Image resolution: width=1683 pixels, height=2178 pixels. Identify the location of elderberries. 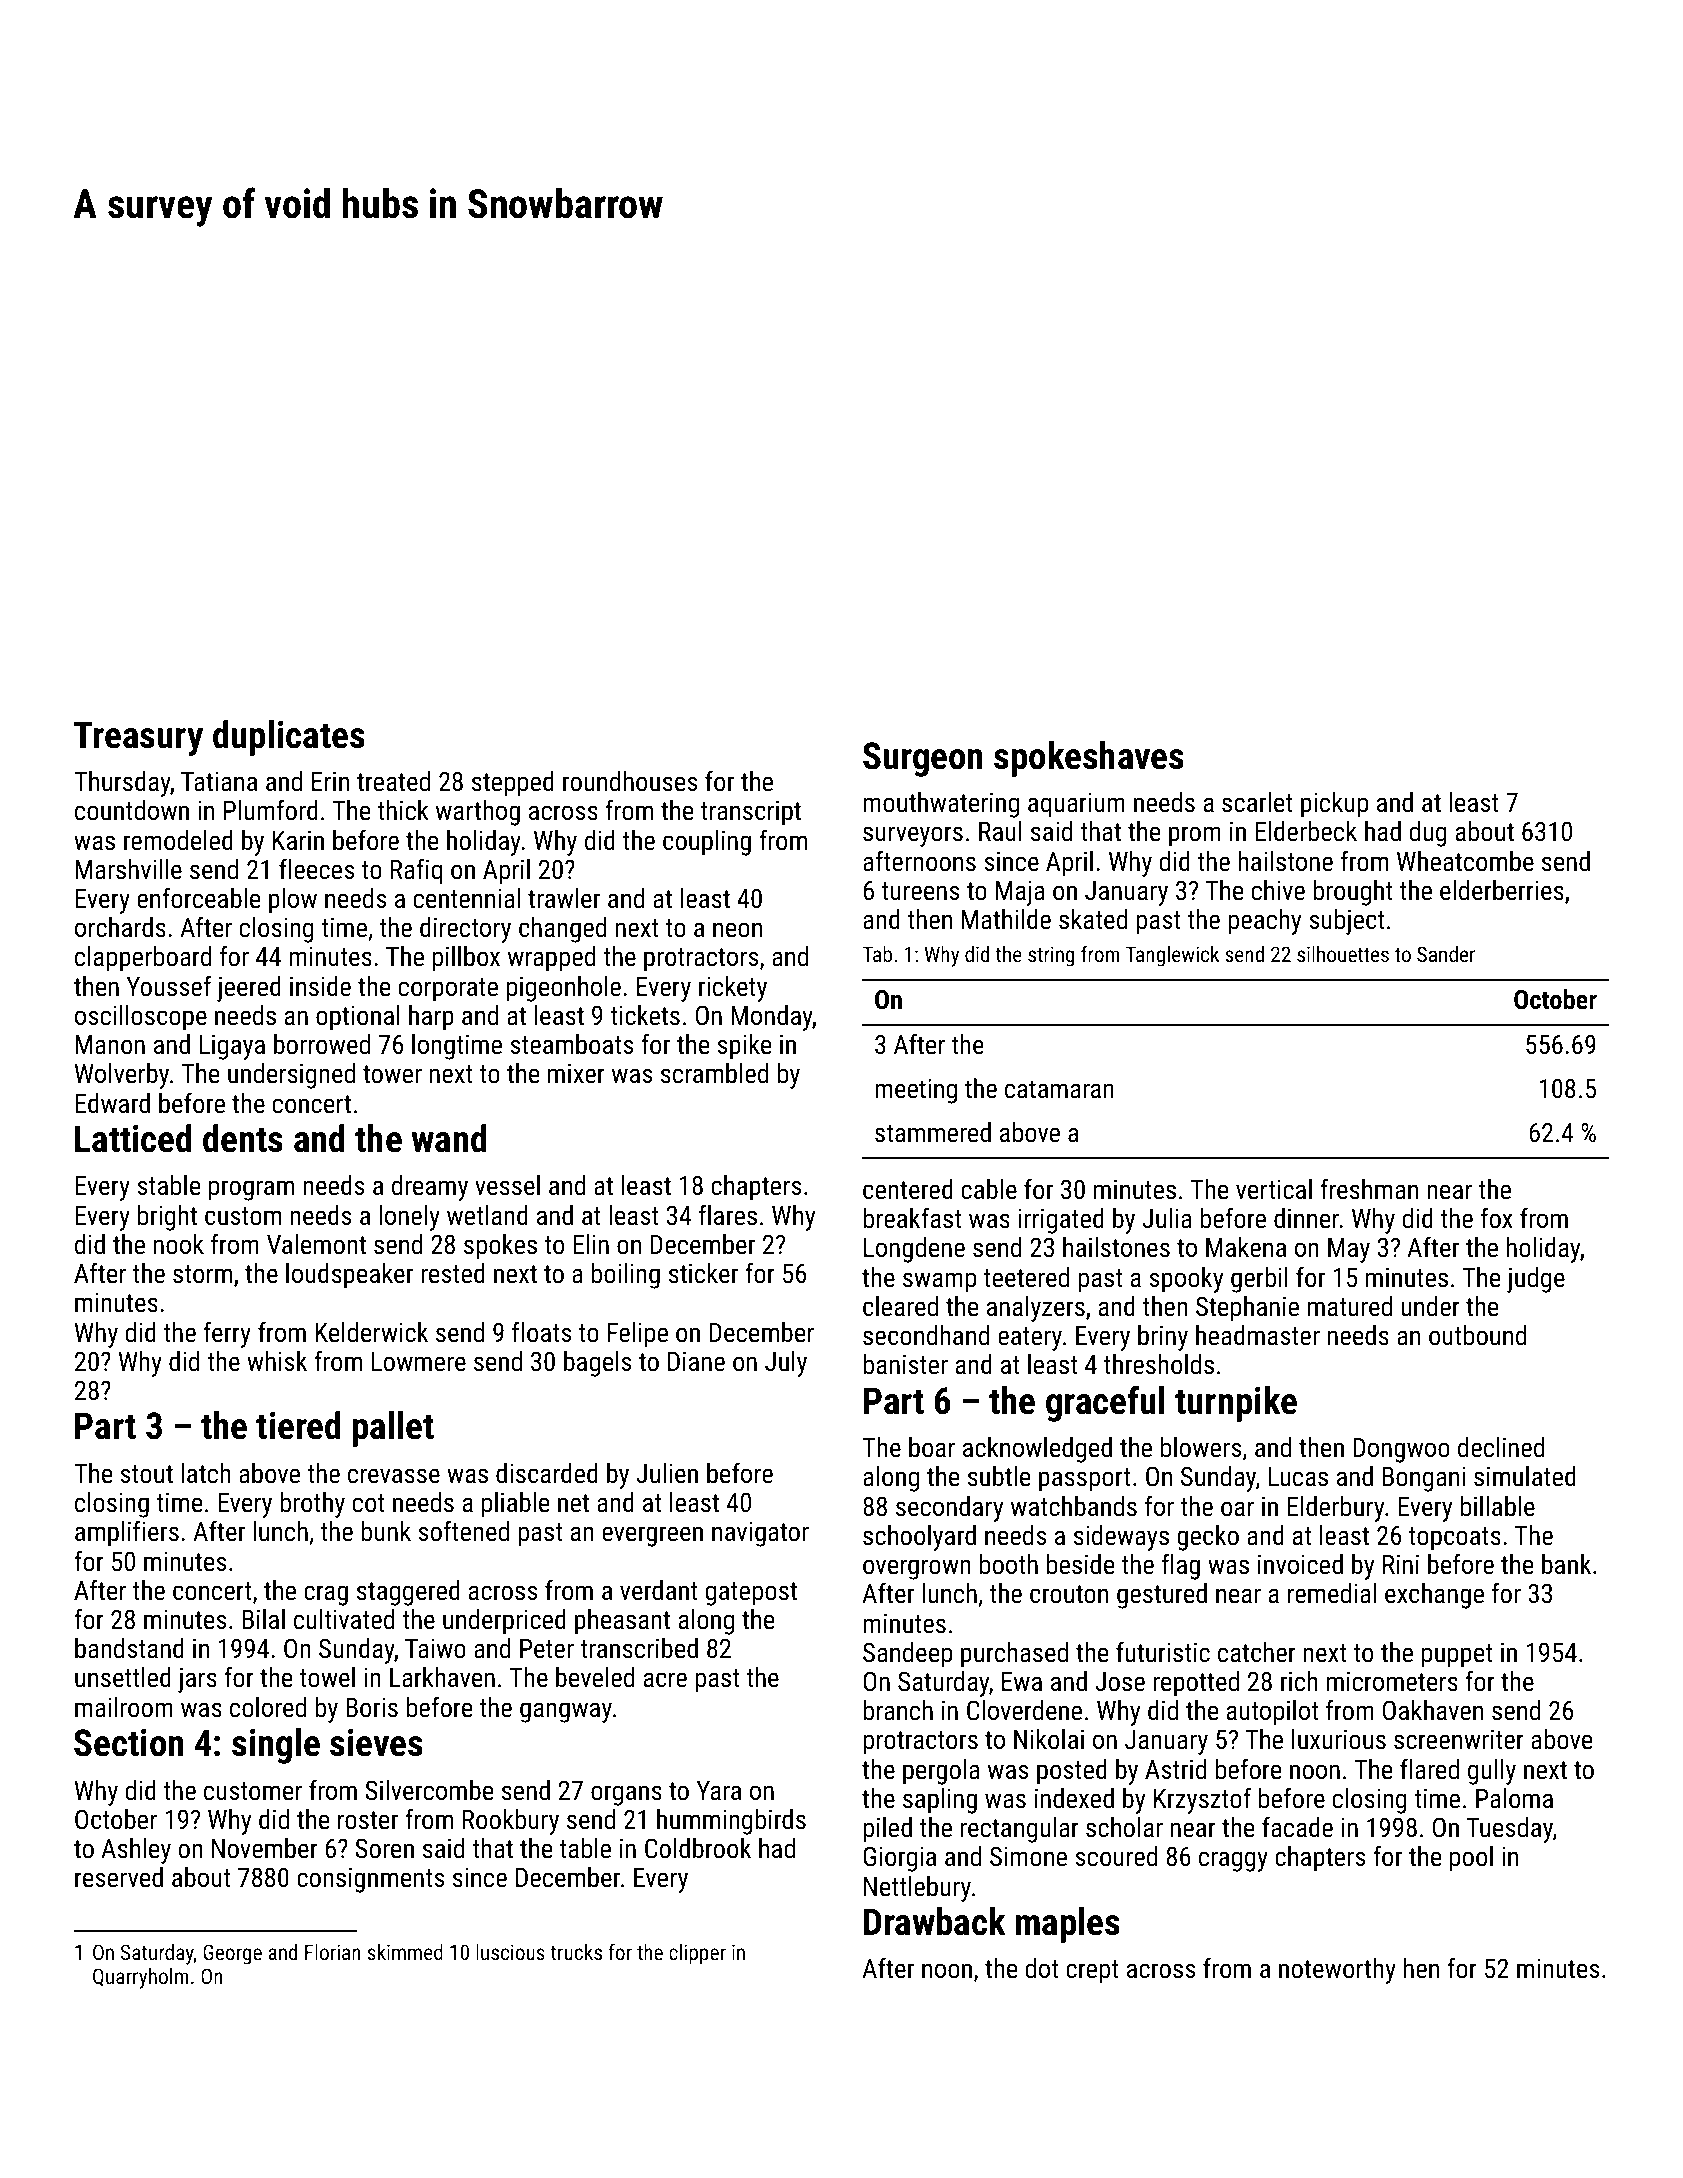
(1502, 890).
